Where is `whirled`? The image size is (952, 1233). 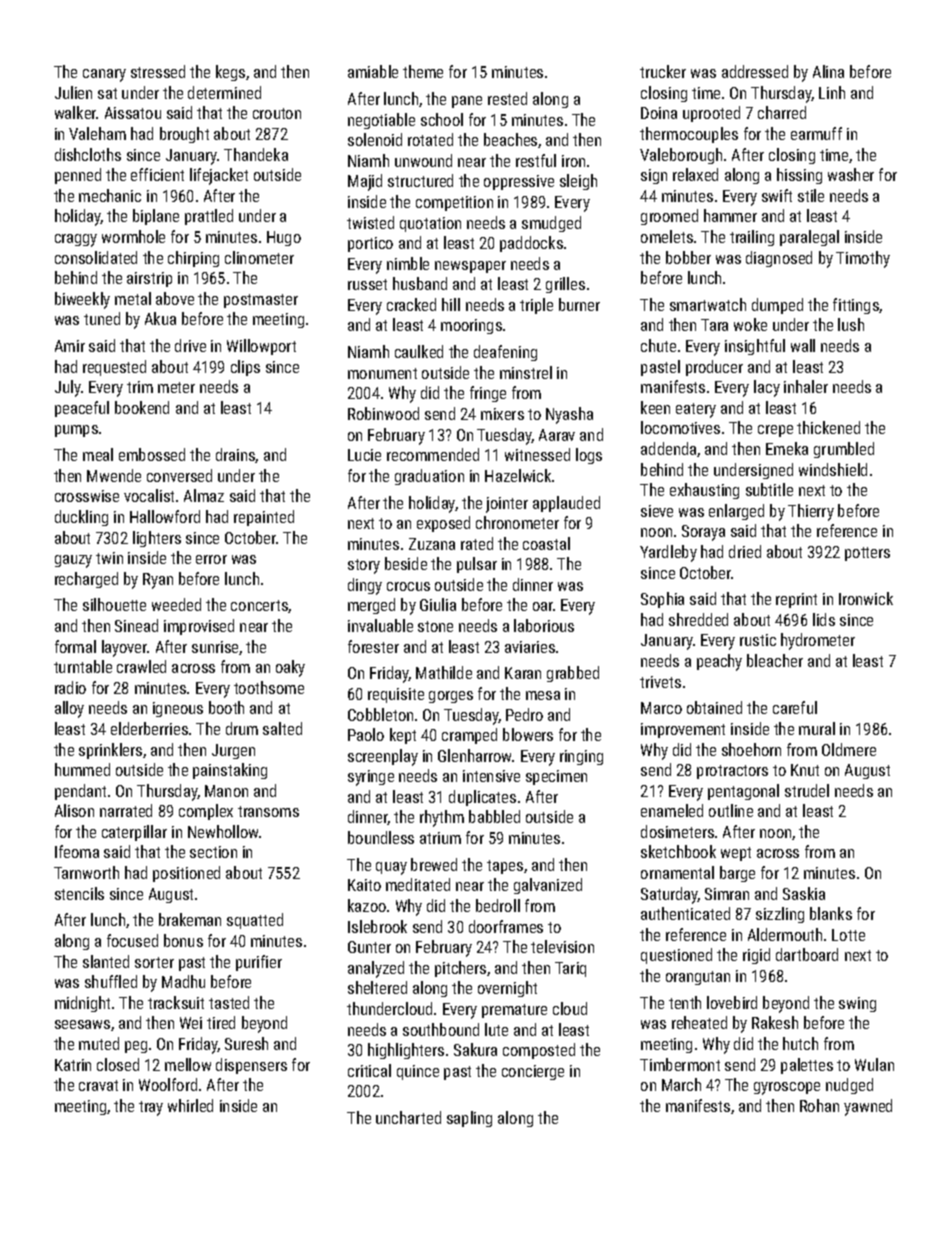 whirled is located at coordinates (190, 1105).
